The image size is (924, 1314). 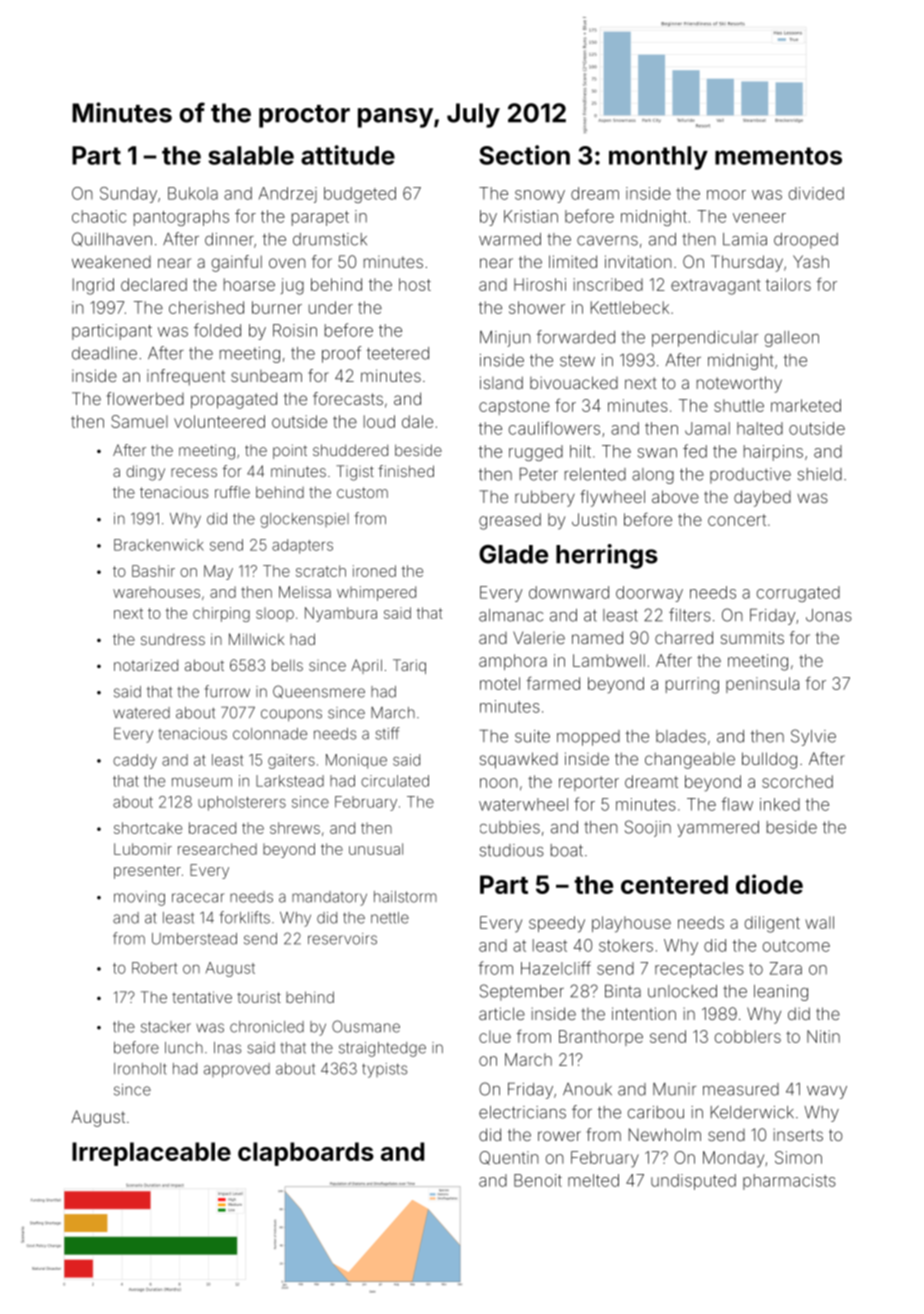 What do you see at coordinates (395, 781) in the page?
I see `circulated` at bounding box center [395, 781].
